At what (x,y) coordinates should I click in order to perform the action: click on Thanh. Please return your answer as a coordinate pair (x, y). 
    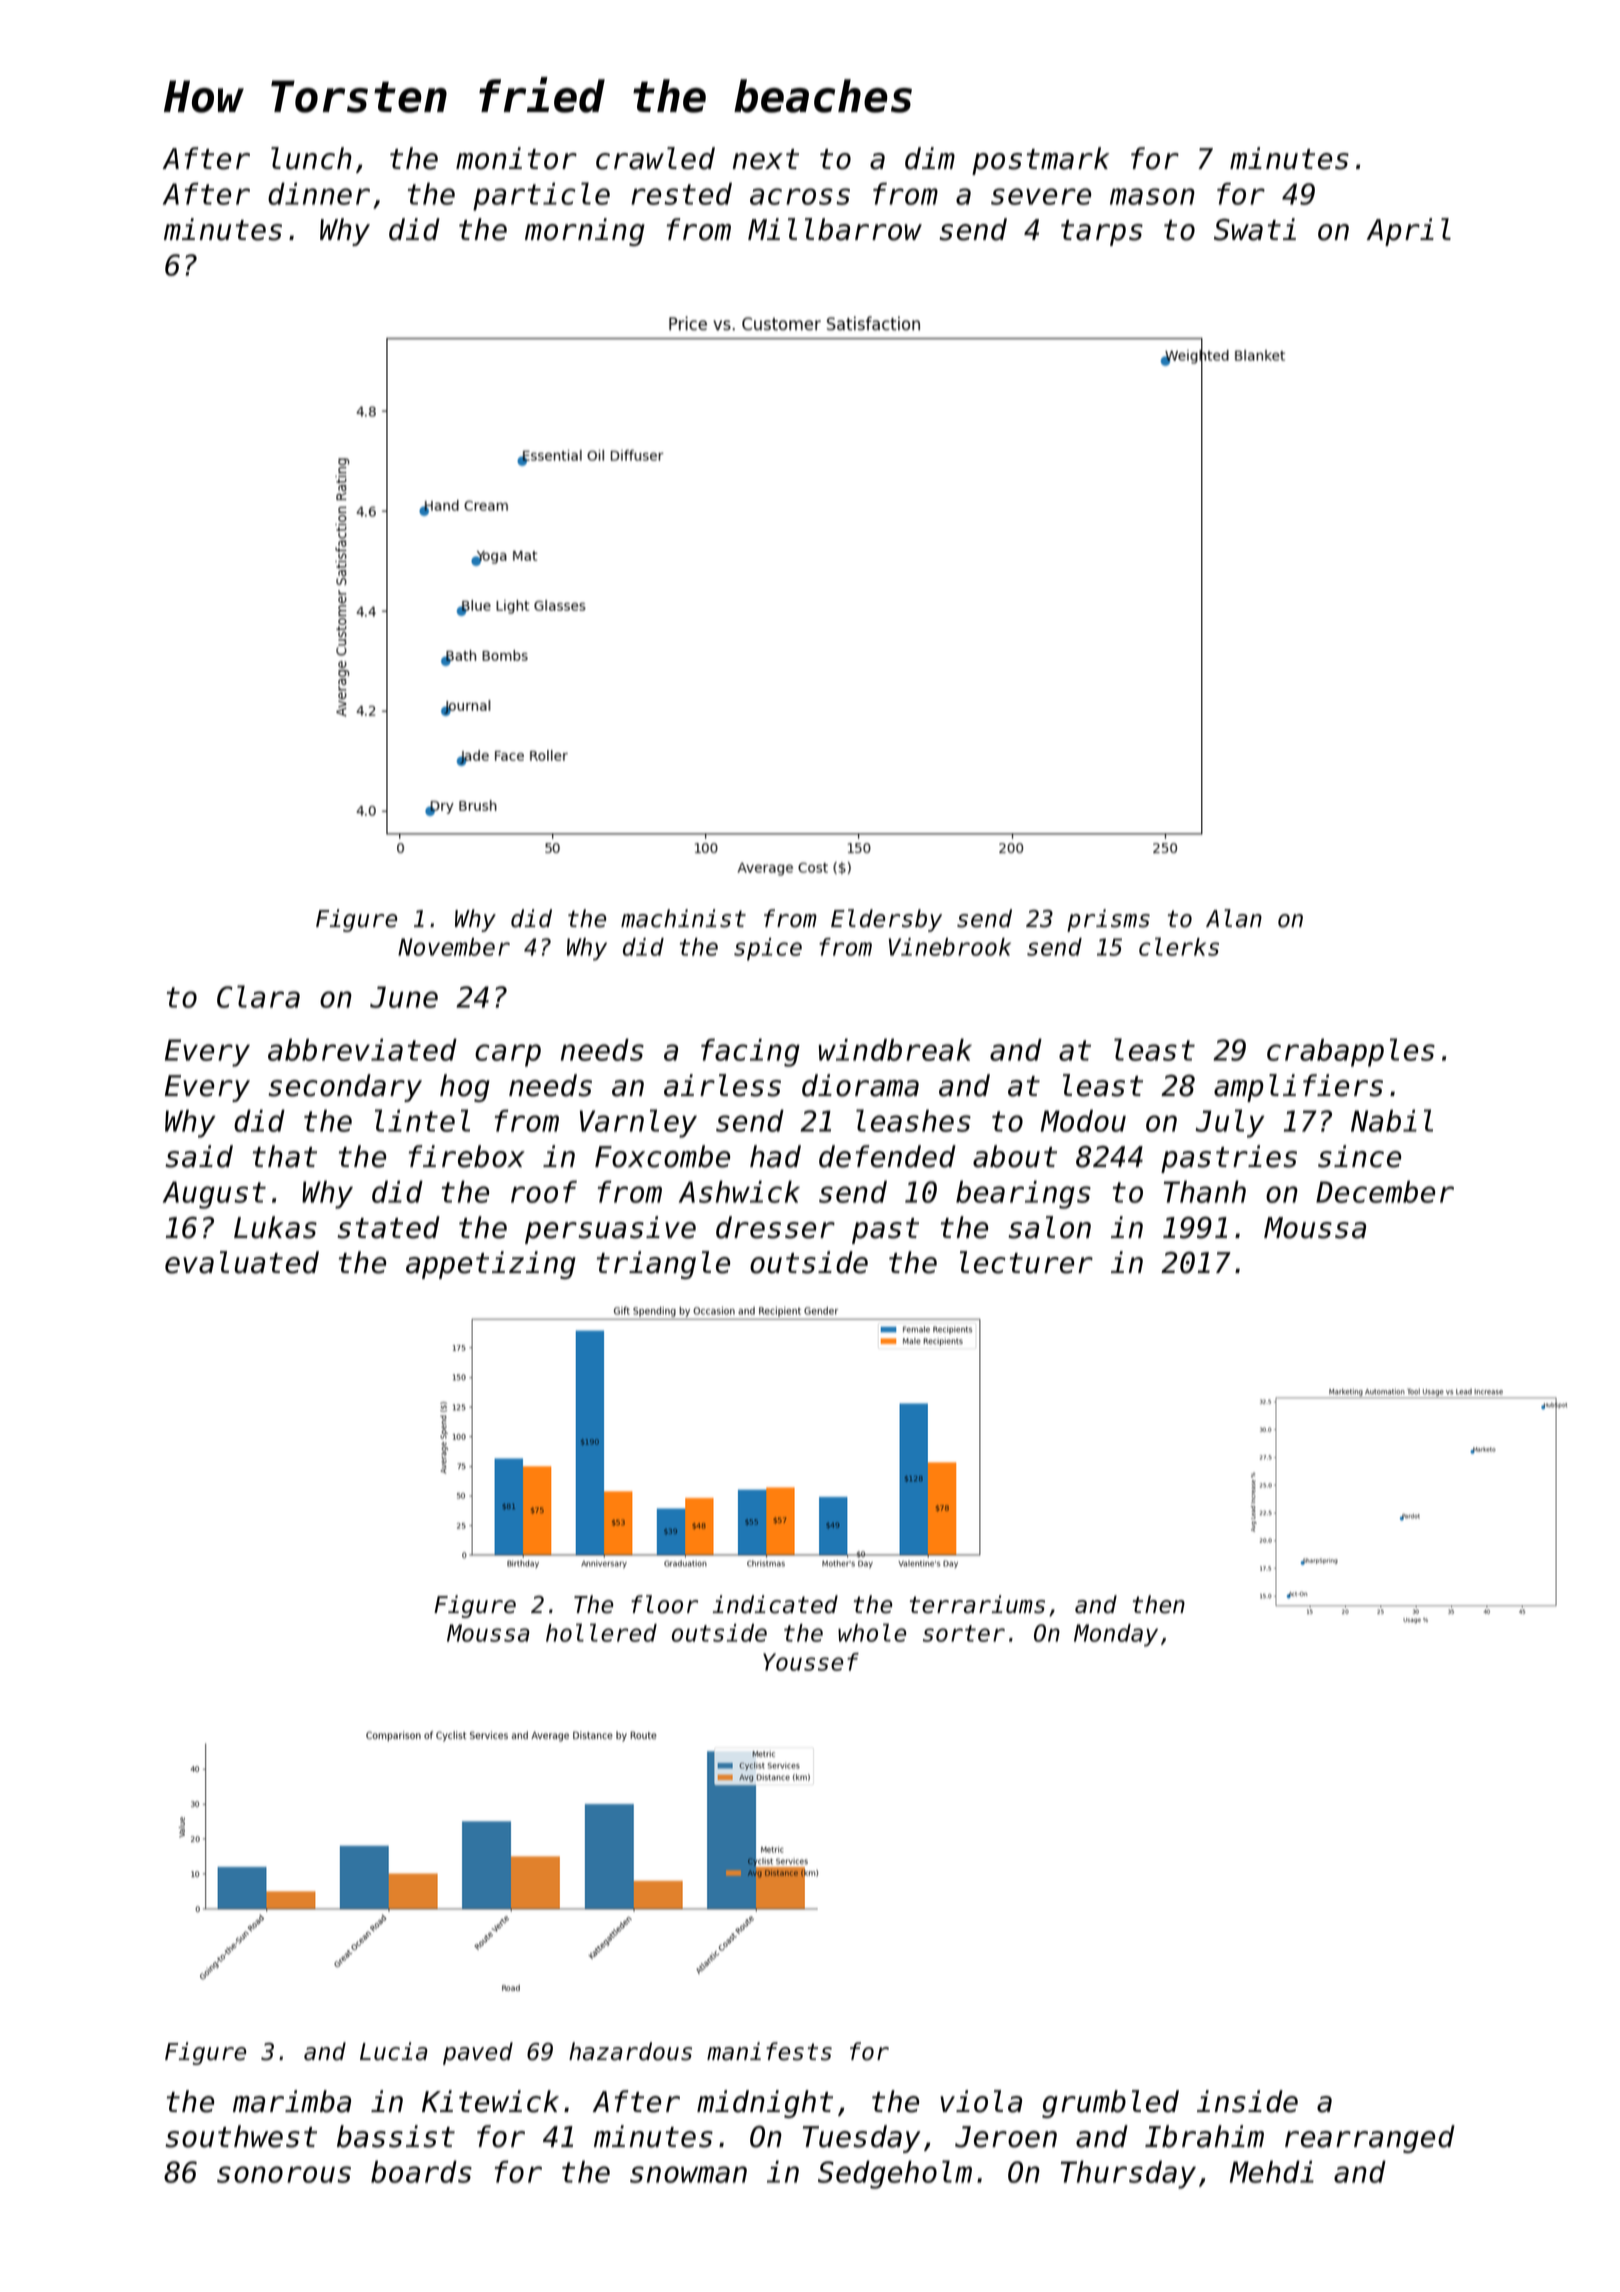
    Looking at the image, I should click on (1205, 1191).
